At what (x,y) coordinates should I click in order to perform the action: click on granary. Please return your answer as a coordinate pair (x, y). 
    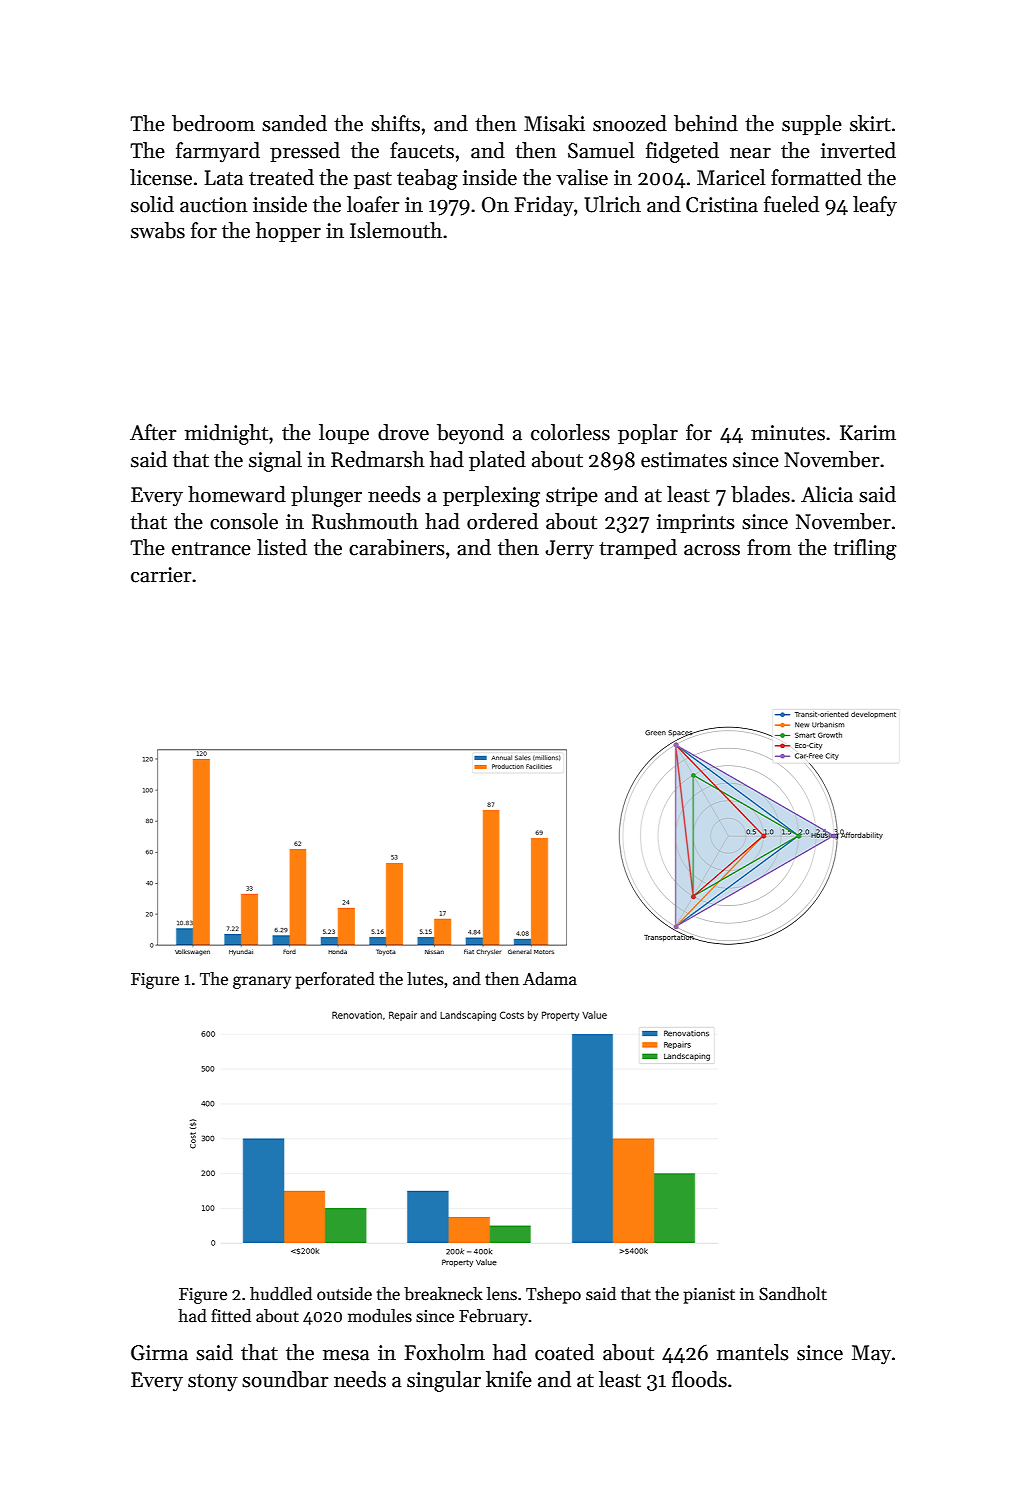
    Looking at the image, I should click on (262, 982).
